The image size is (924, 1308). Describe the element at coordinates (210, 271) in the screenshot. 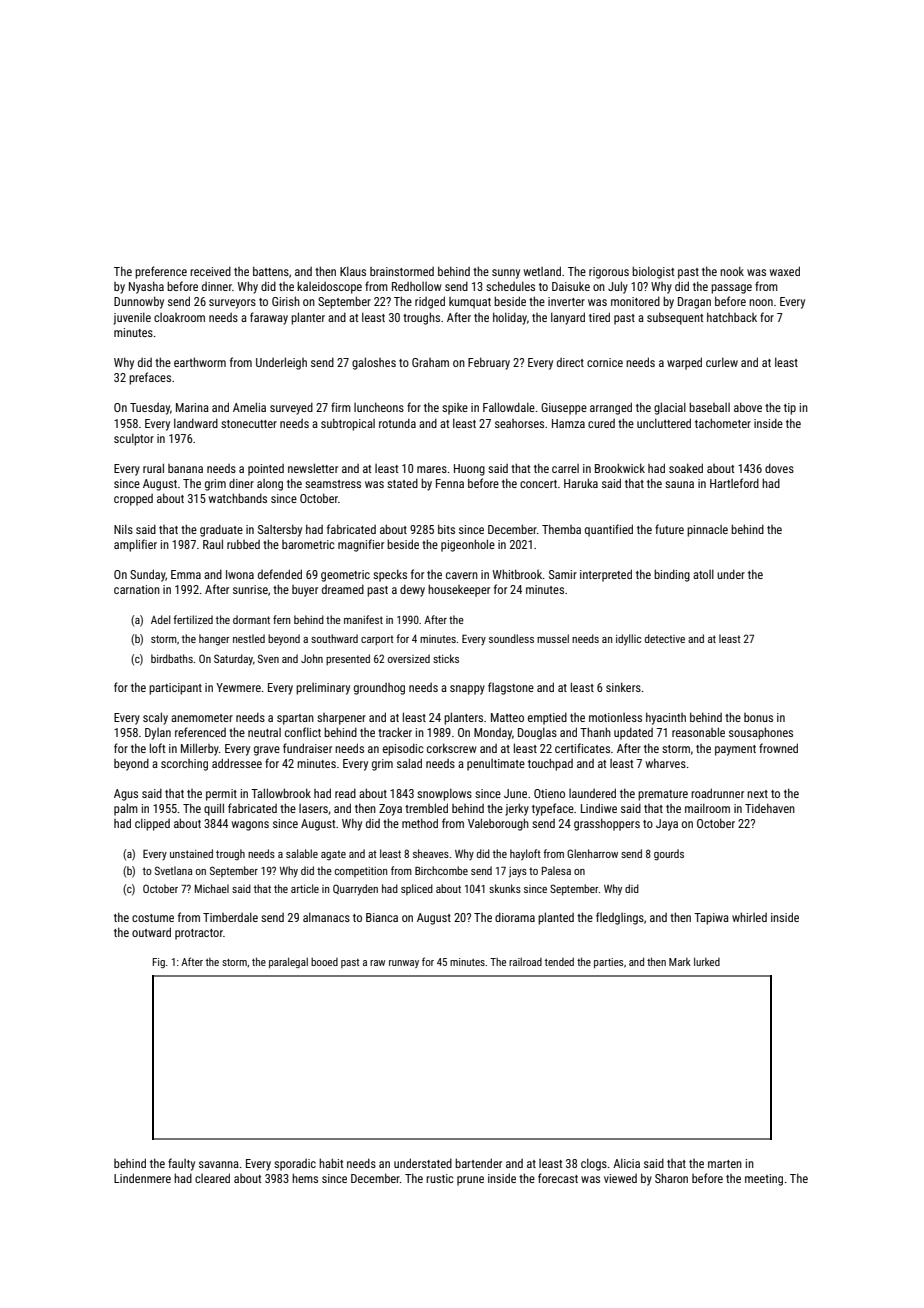

I see `received` at that location.
